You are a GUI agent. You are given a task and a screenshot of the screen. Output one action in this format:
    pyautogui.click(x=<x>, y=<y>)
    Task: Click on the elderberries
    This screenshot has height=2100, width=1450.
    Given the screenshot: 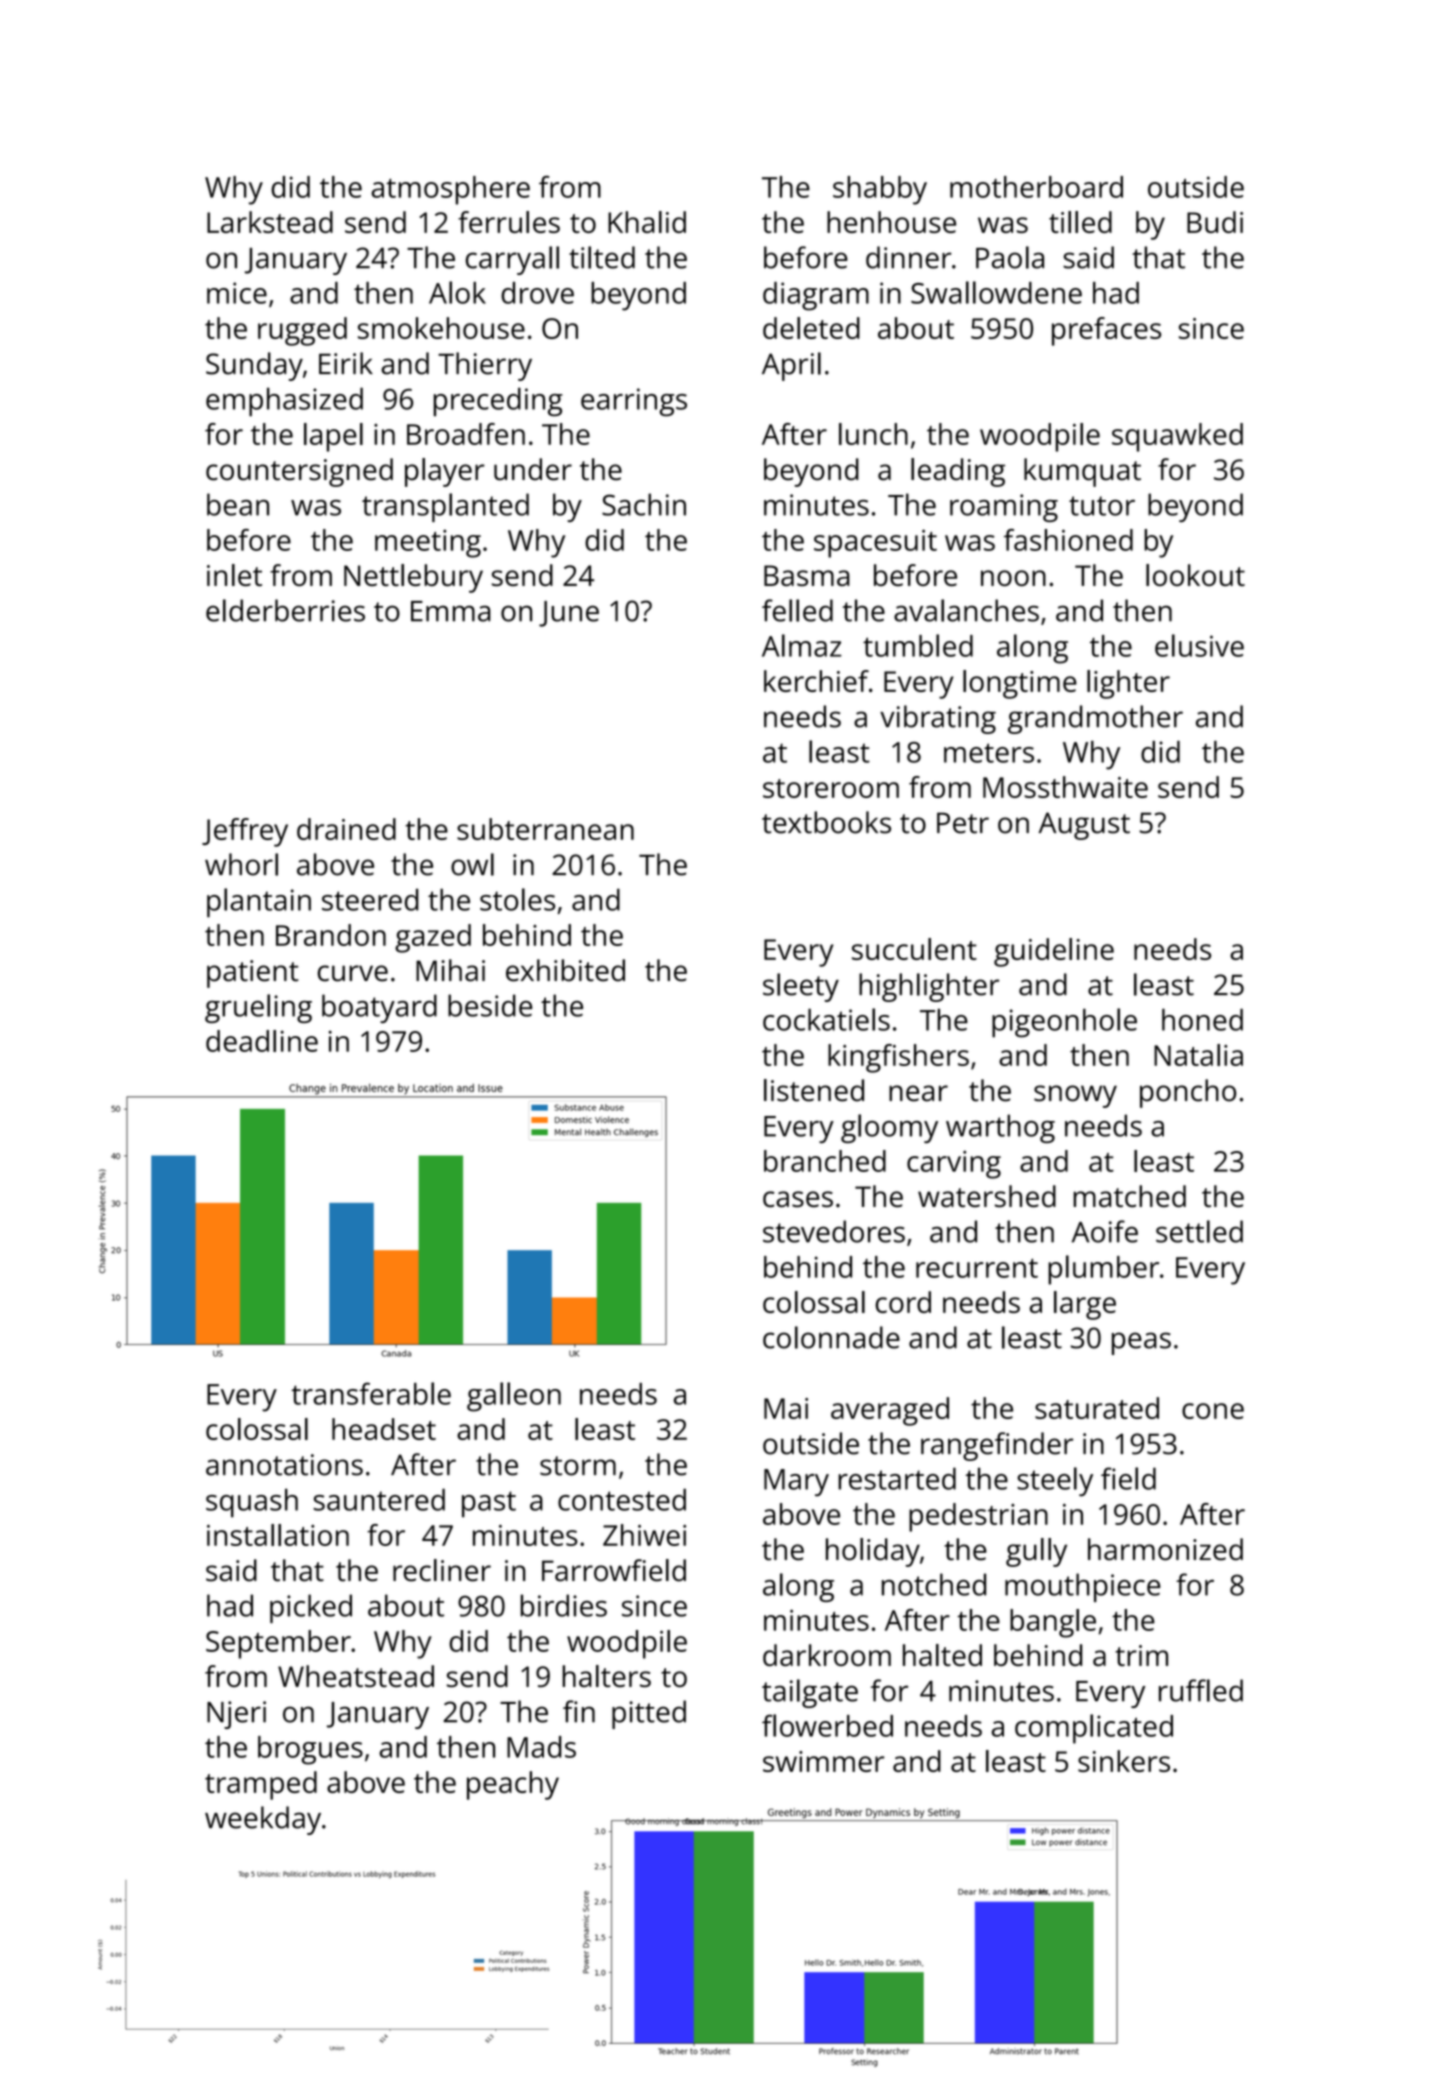 What is the action you would take?
    pyautogui.click(x=285, y=610)
